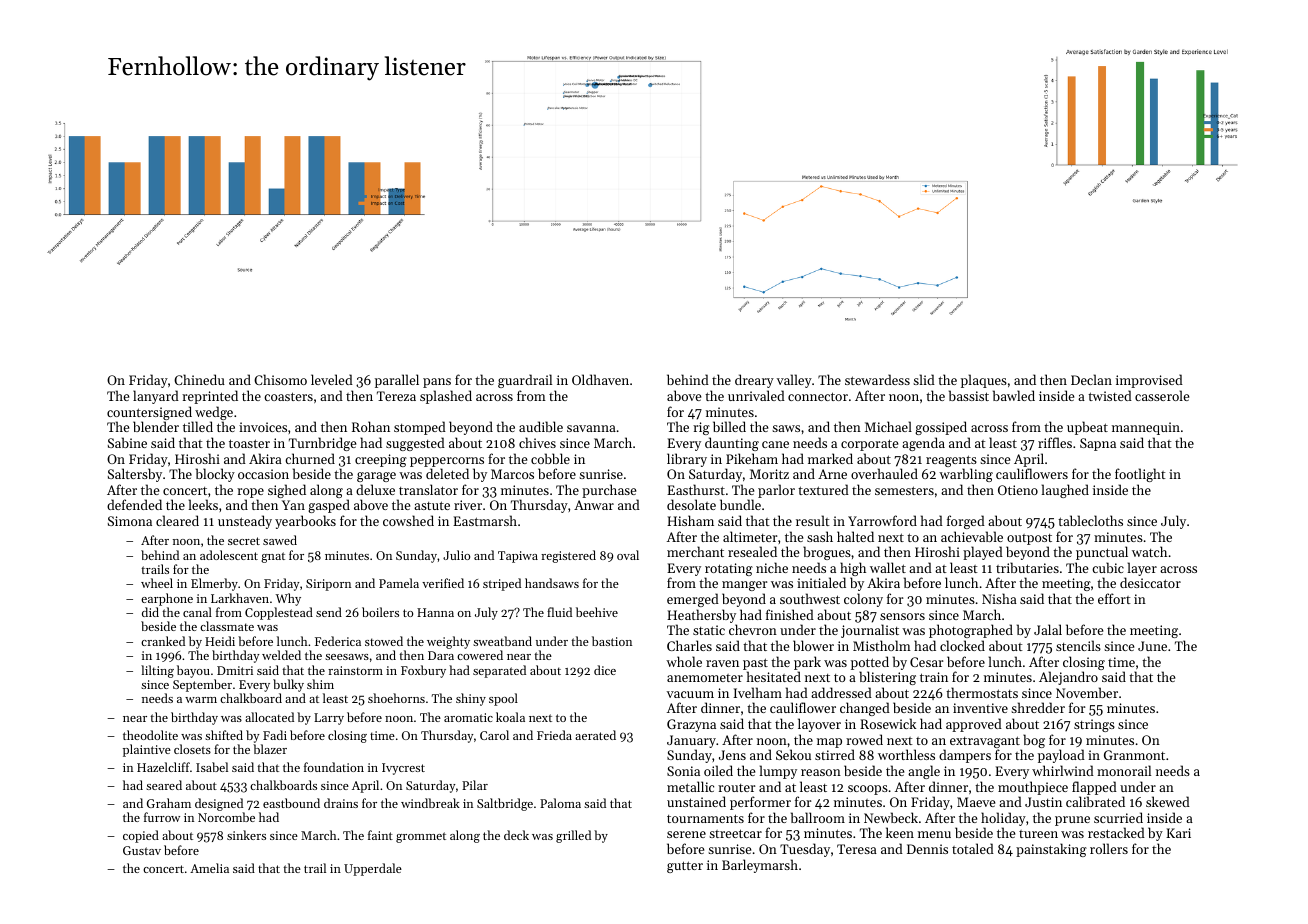 This screenshot has height=924, width=1308. What do you see at coordinates (149, 413) in the screenshot?
I see `countersigned` at bounding box center [149, 413].
